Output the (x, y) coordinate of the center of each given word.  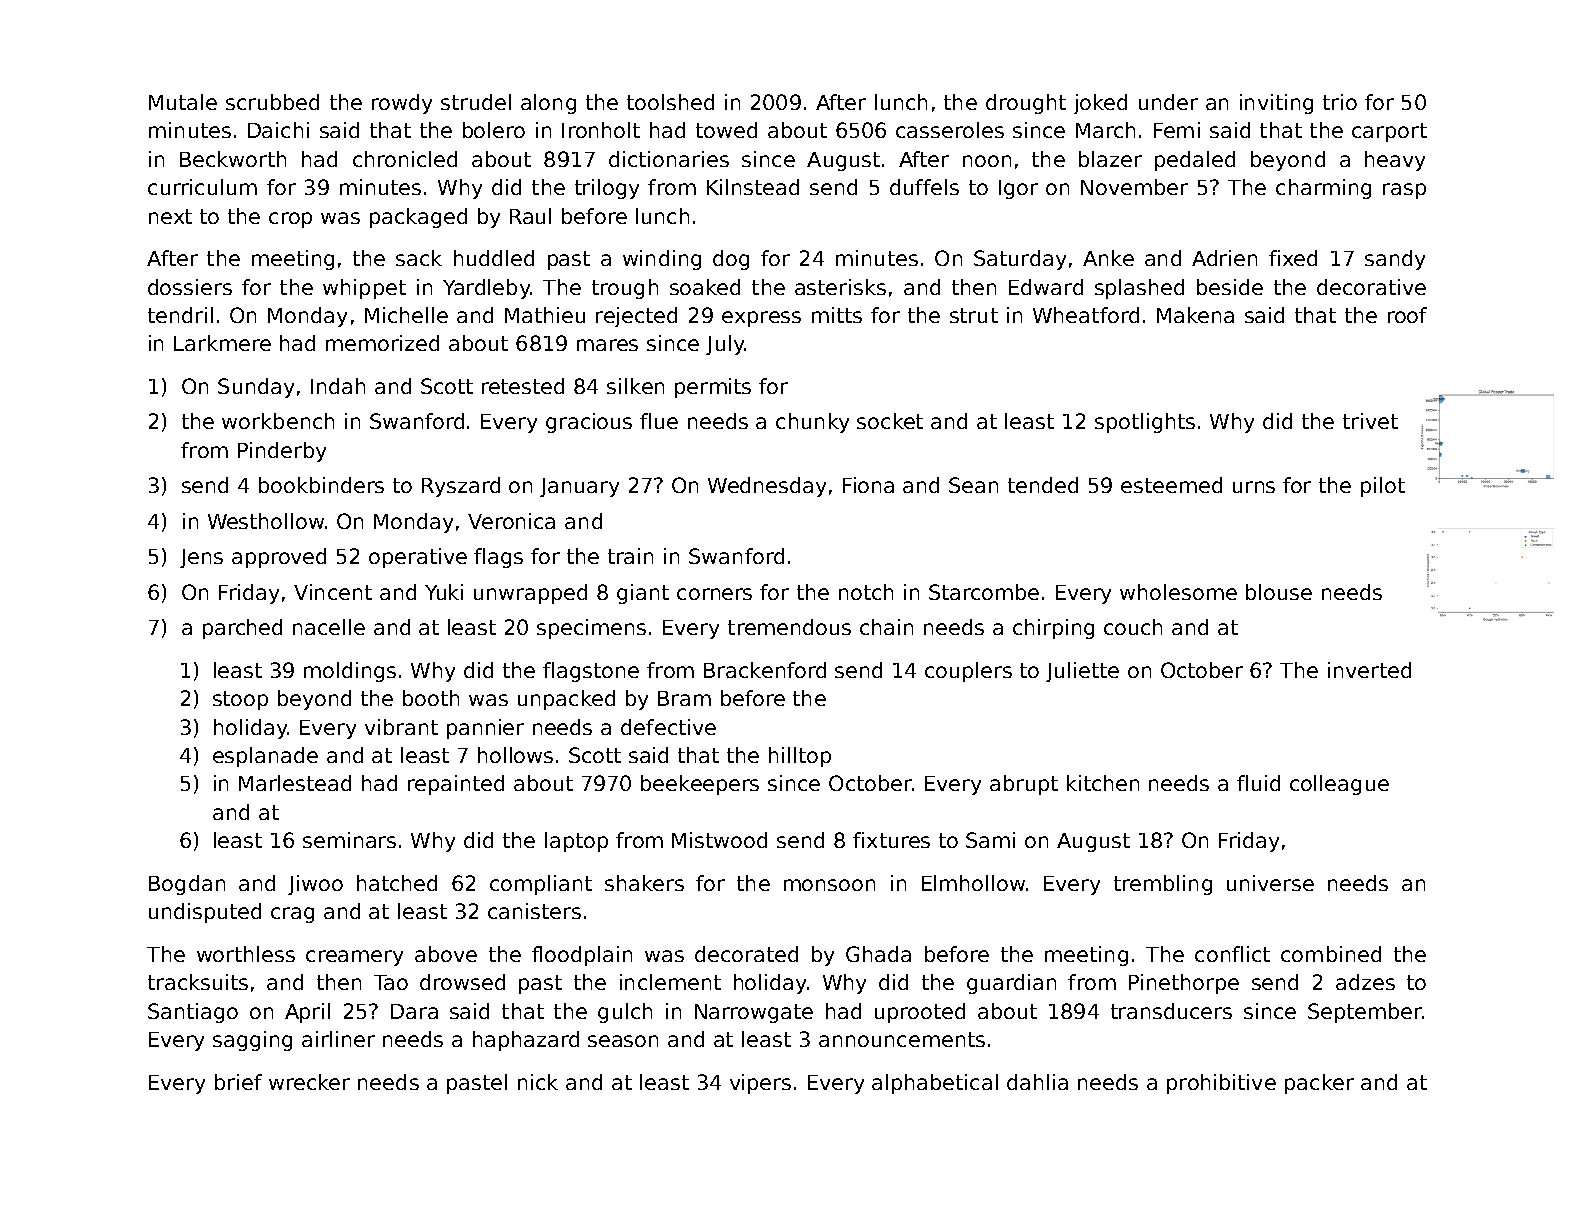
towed (726, 130)
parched (242, 629)
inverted (1369, 670)
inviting (1276, 104)
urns (1254, 487)
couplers (968, 672)
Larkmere (222, 343)
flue (659, 421)
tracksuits (198, 982)
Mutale (183, 102)
